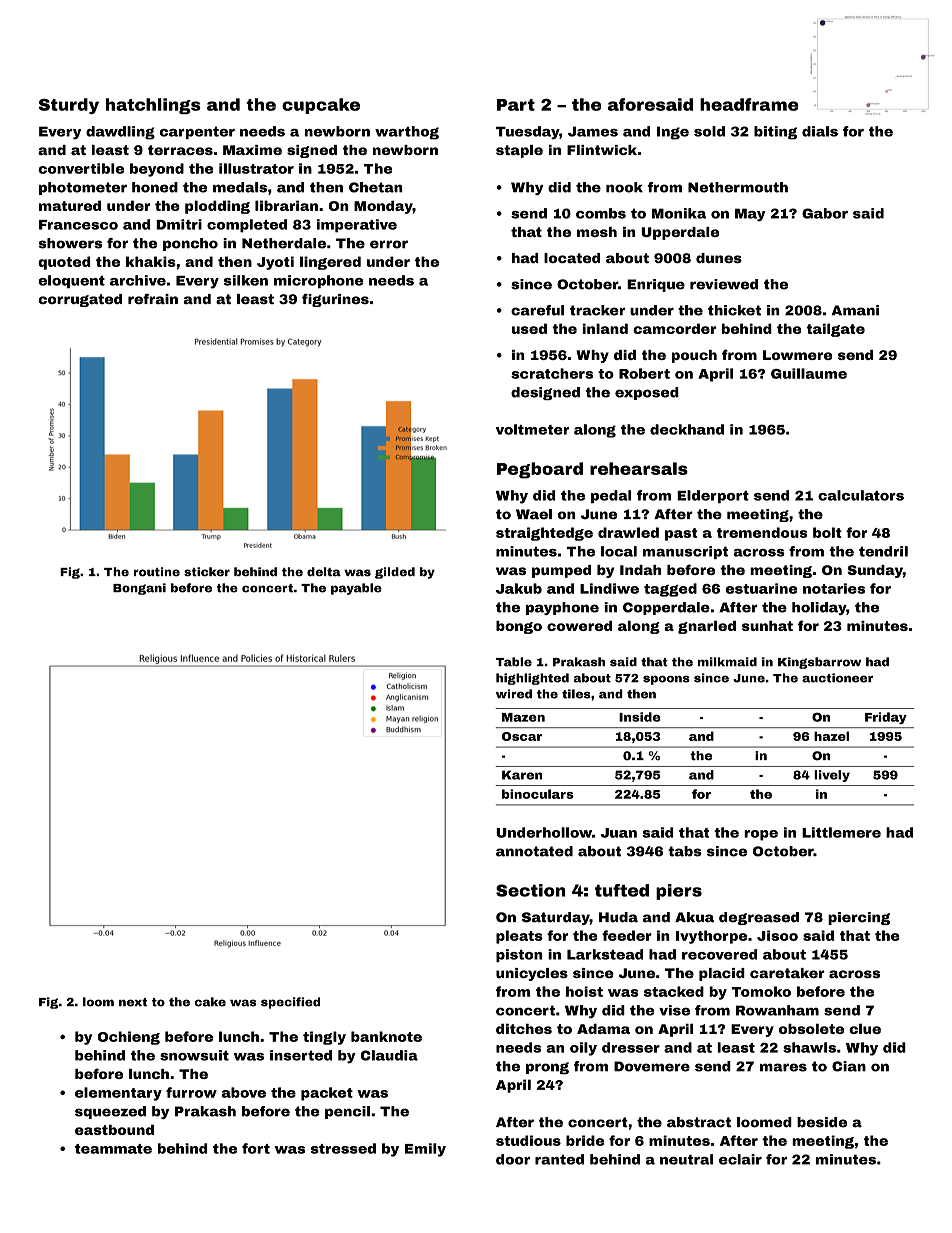  I want to click on Bongani, so click(139, 589).
